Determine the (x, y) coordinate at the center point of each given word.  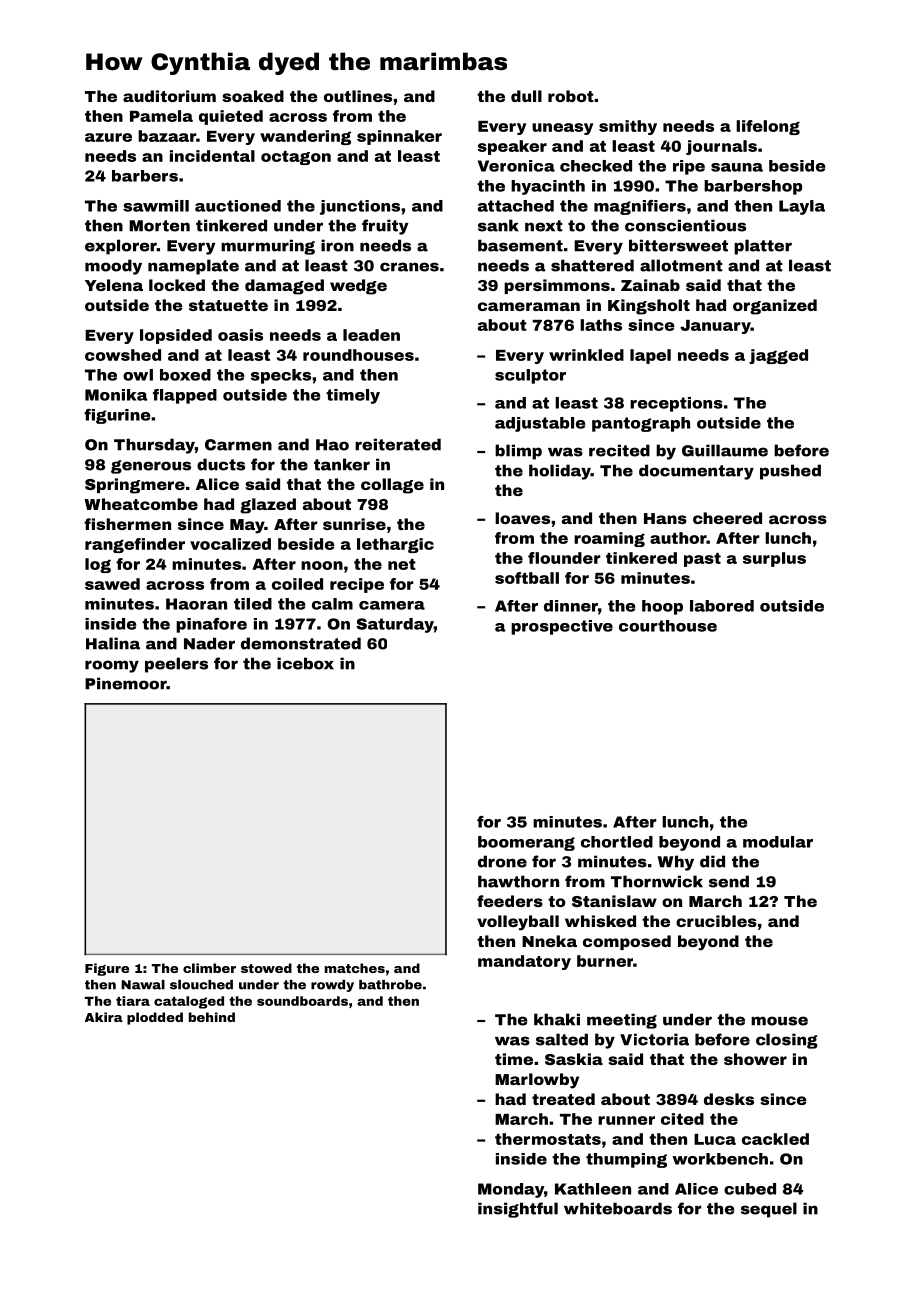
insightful (518, 1210)
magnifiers (640, 207)
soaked (253, 96)
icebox (305, 663)
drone (502, 861)
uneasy (562, 129)
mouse (779, 1021)
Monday (511, 1190)
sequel (769, 1210)
